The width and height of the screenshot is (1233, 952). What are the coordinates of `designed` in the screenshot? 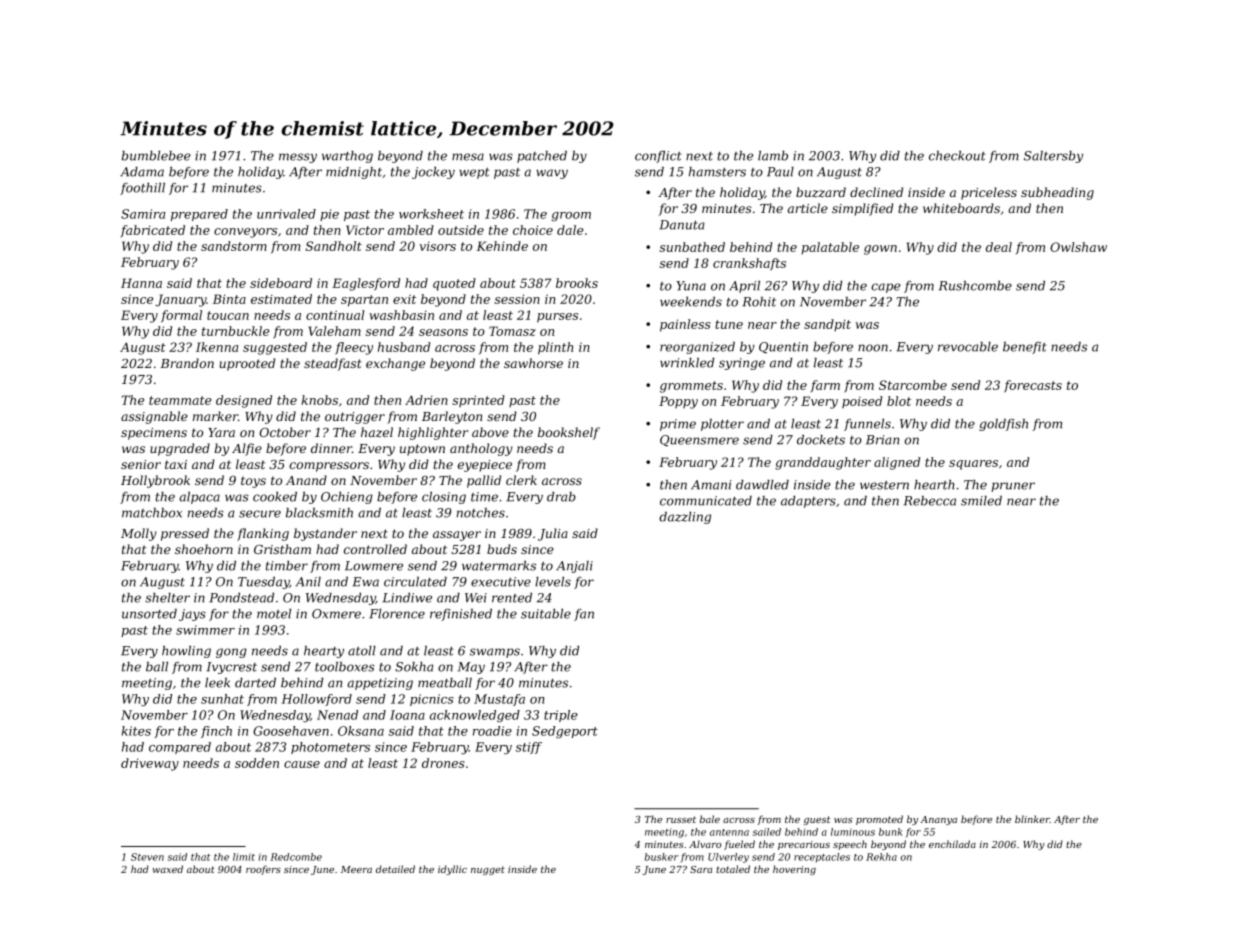 It's located at (244, 401).
